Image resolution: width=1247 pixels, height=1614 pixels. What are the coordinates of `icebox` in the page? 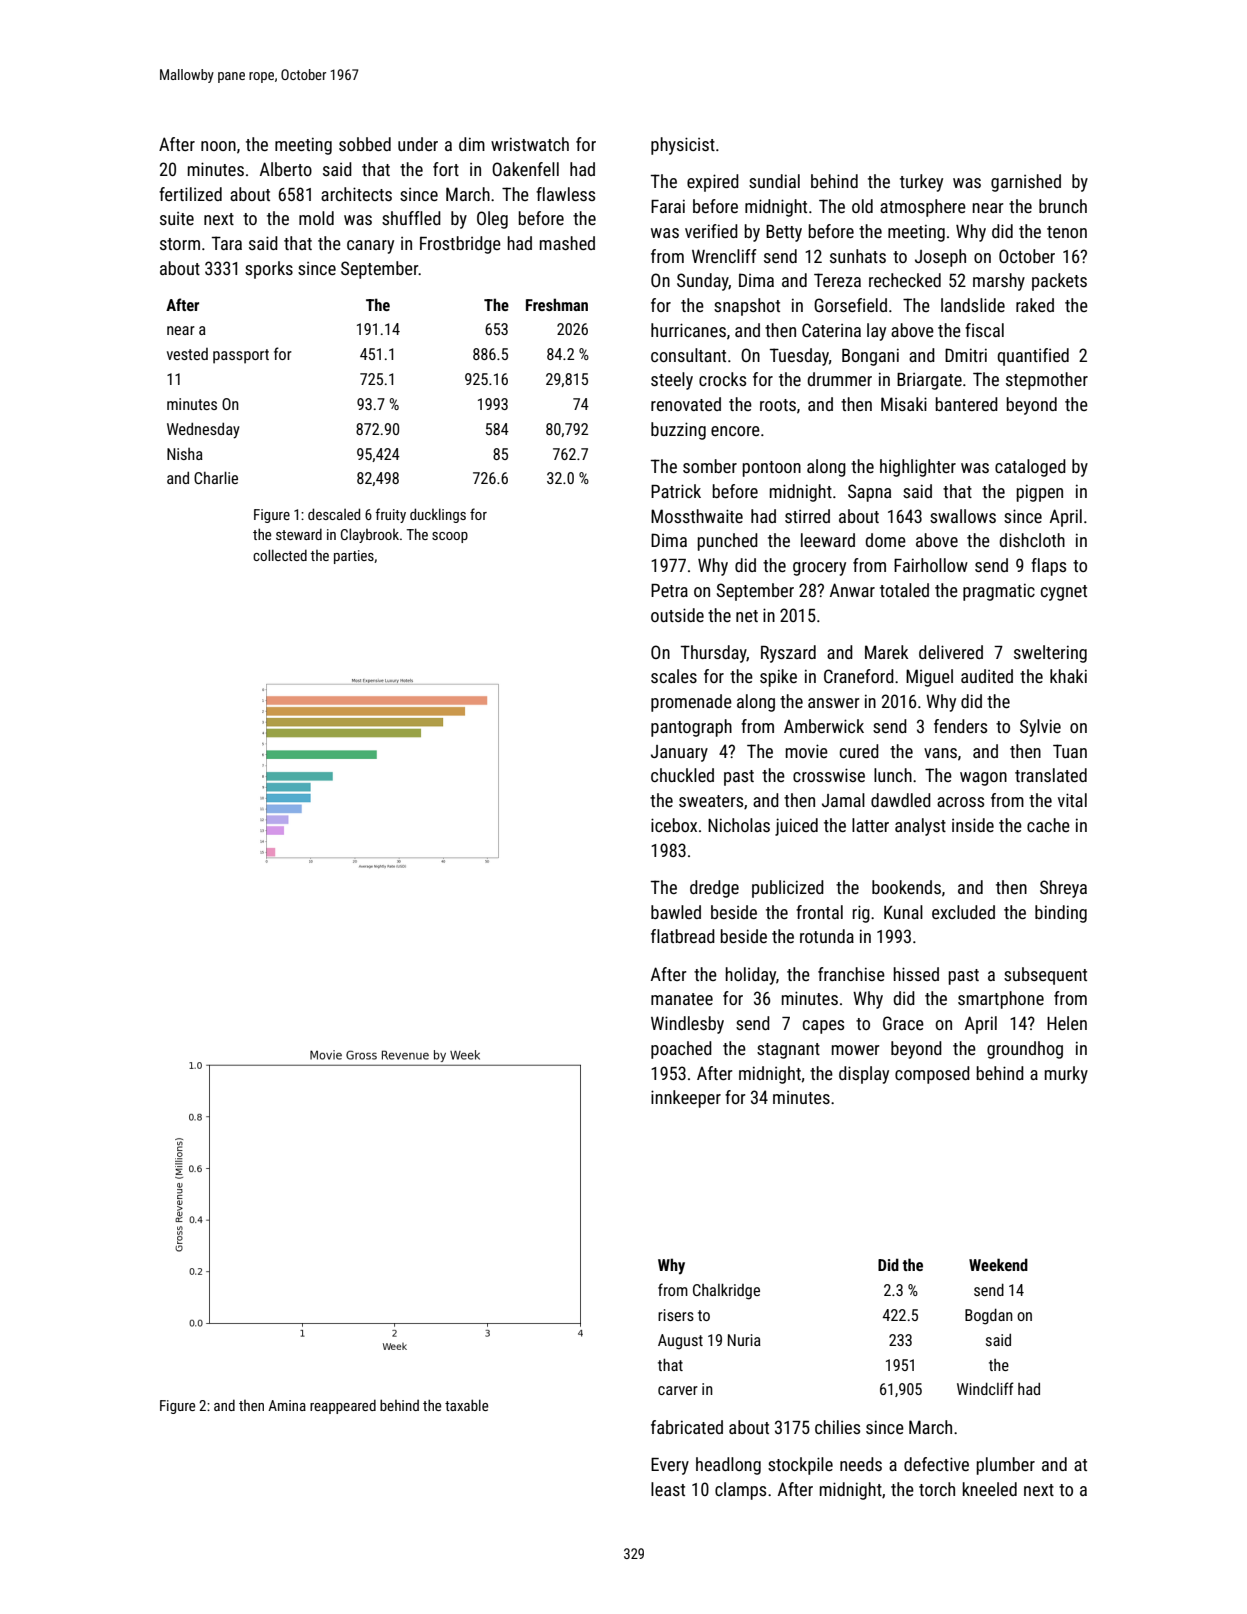 It's located at (674, 825).
